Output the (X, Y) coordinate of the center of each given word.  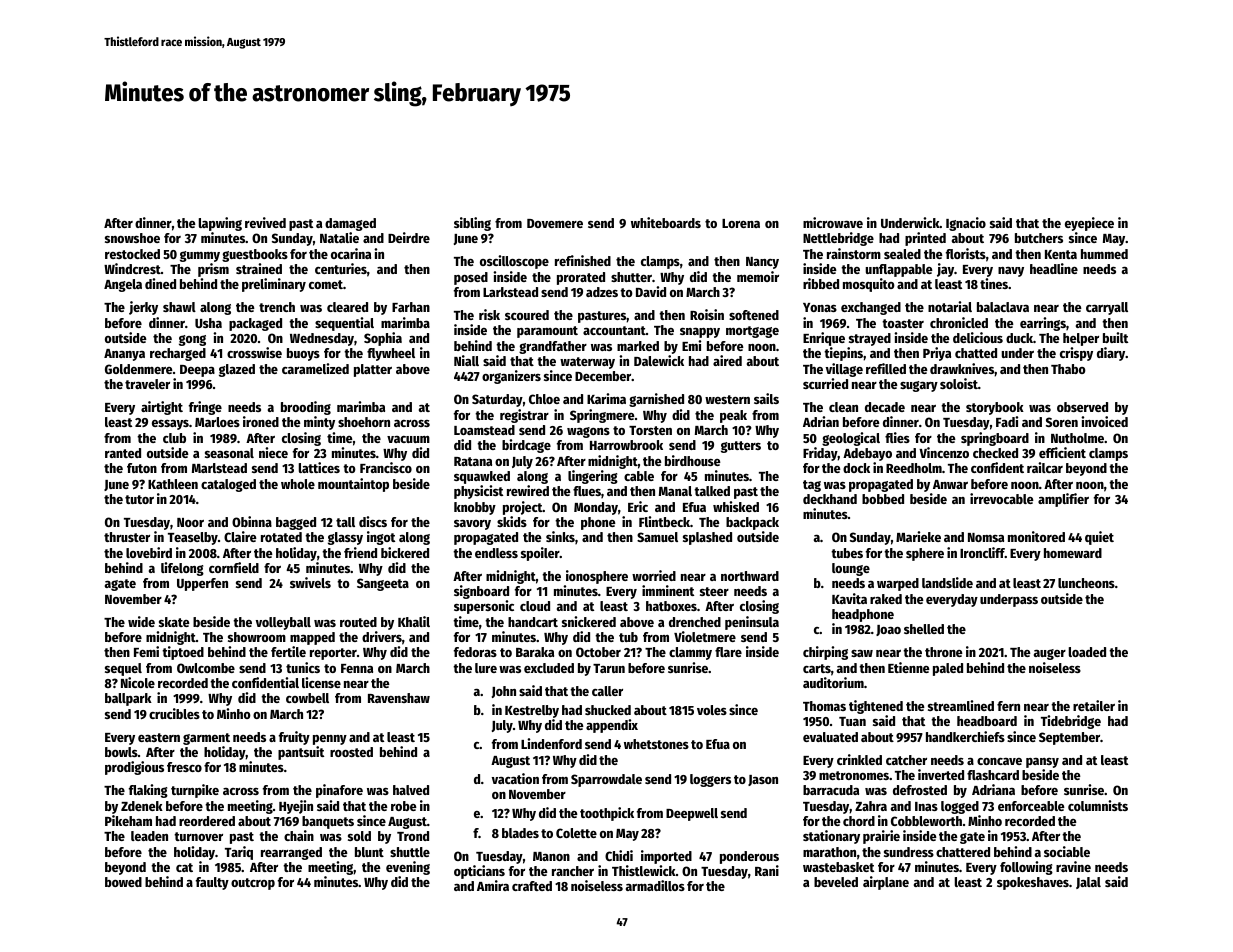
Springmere (602, 416)
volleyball (283, 623)
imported (666, 857)
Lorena (741, 223)
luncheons (1086, 583)
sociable (1067, 851)
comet (326, 284)
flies (897, 437)
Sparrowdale (606, 780)
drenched (695, 622)
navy (1011, 272)
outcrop (253, 884)
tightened (876, 707)
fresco (184, 767)
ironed (261, 421)
